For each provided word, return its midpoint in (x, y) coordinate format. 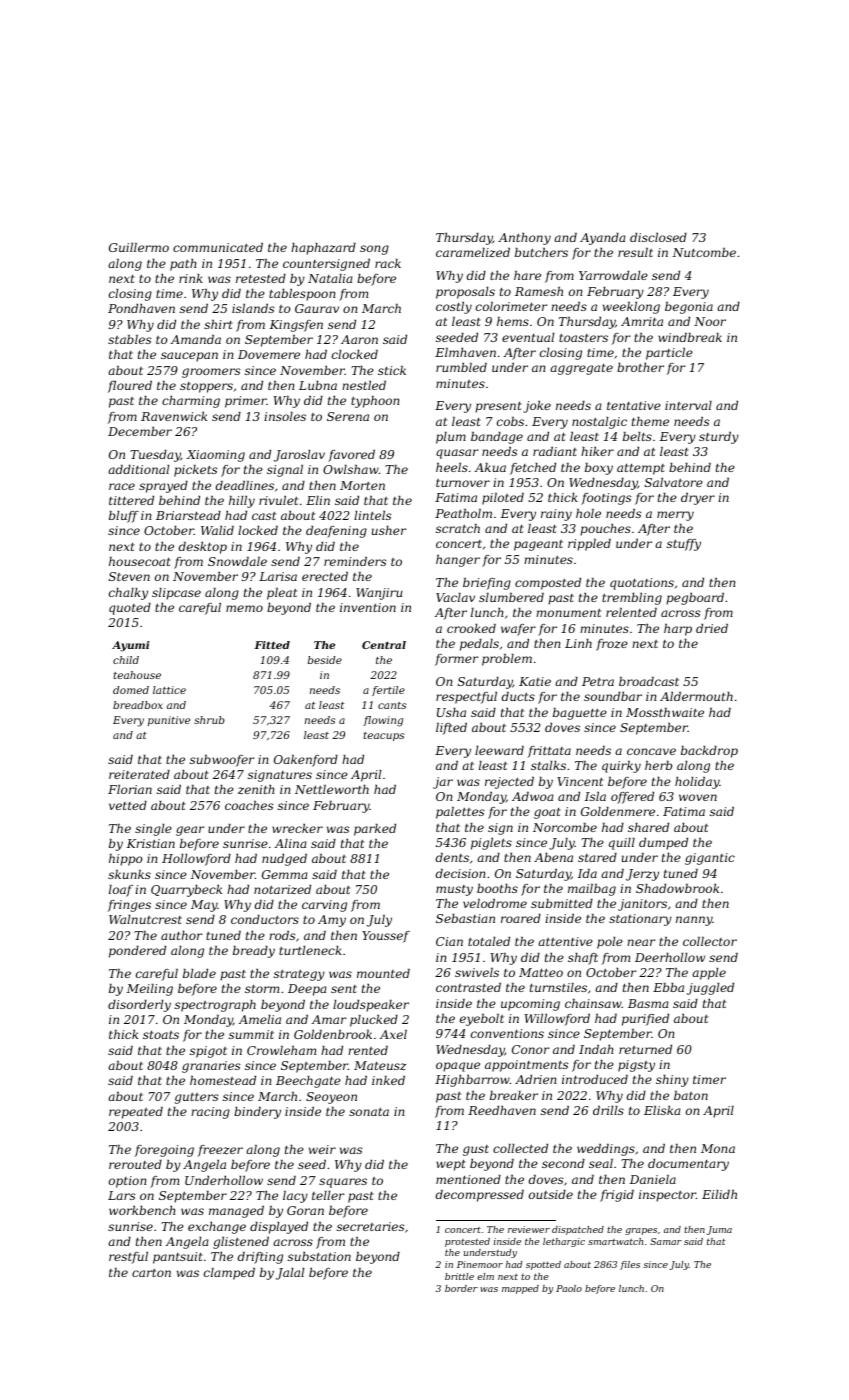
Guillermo (139, 247)
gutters (196, 1098)
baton (691, 1095)
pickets (195, 471)
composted (548, 584)
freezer (220, 1151)
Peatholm (463, 513)
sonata (369, 1111)
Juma (719, 1230)
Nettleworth (332, 789)
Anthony (524, 239)
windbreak (690, 337)
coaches (249, 805)
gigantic (710, 859)
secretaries (370, 1226)
